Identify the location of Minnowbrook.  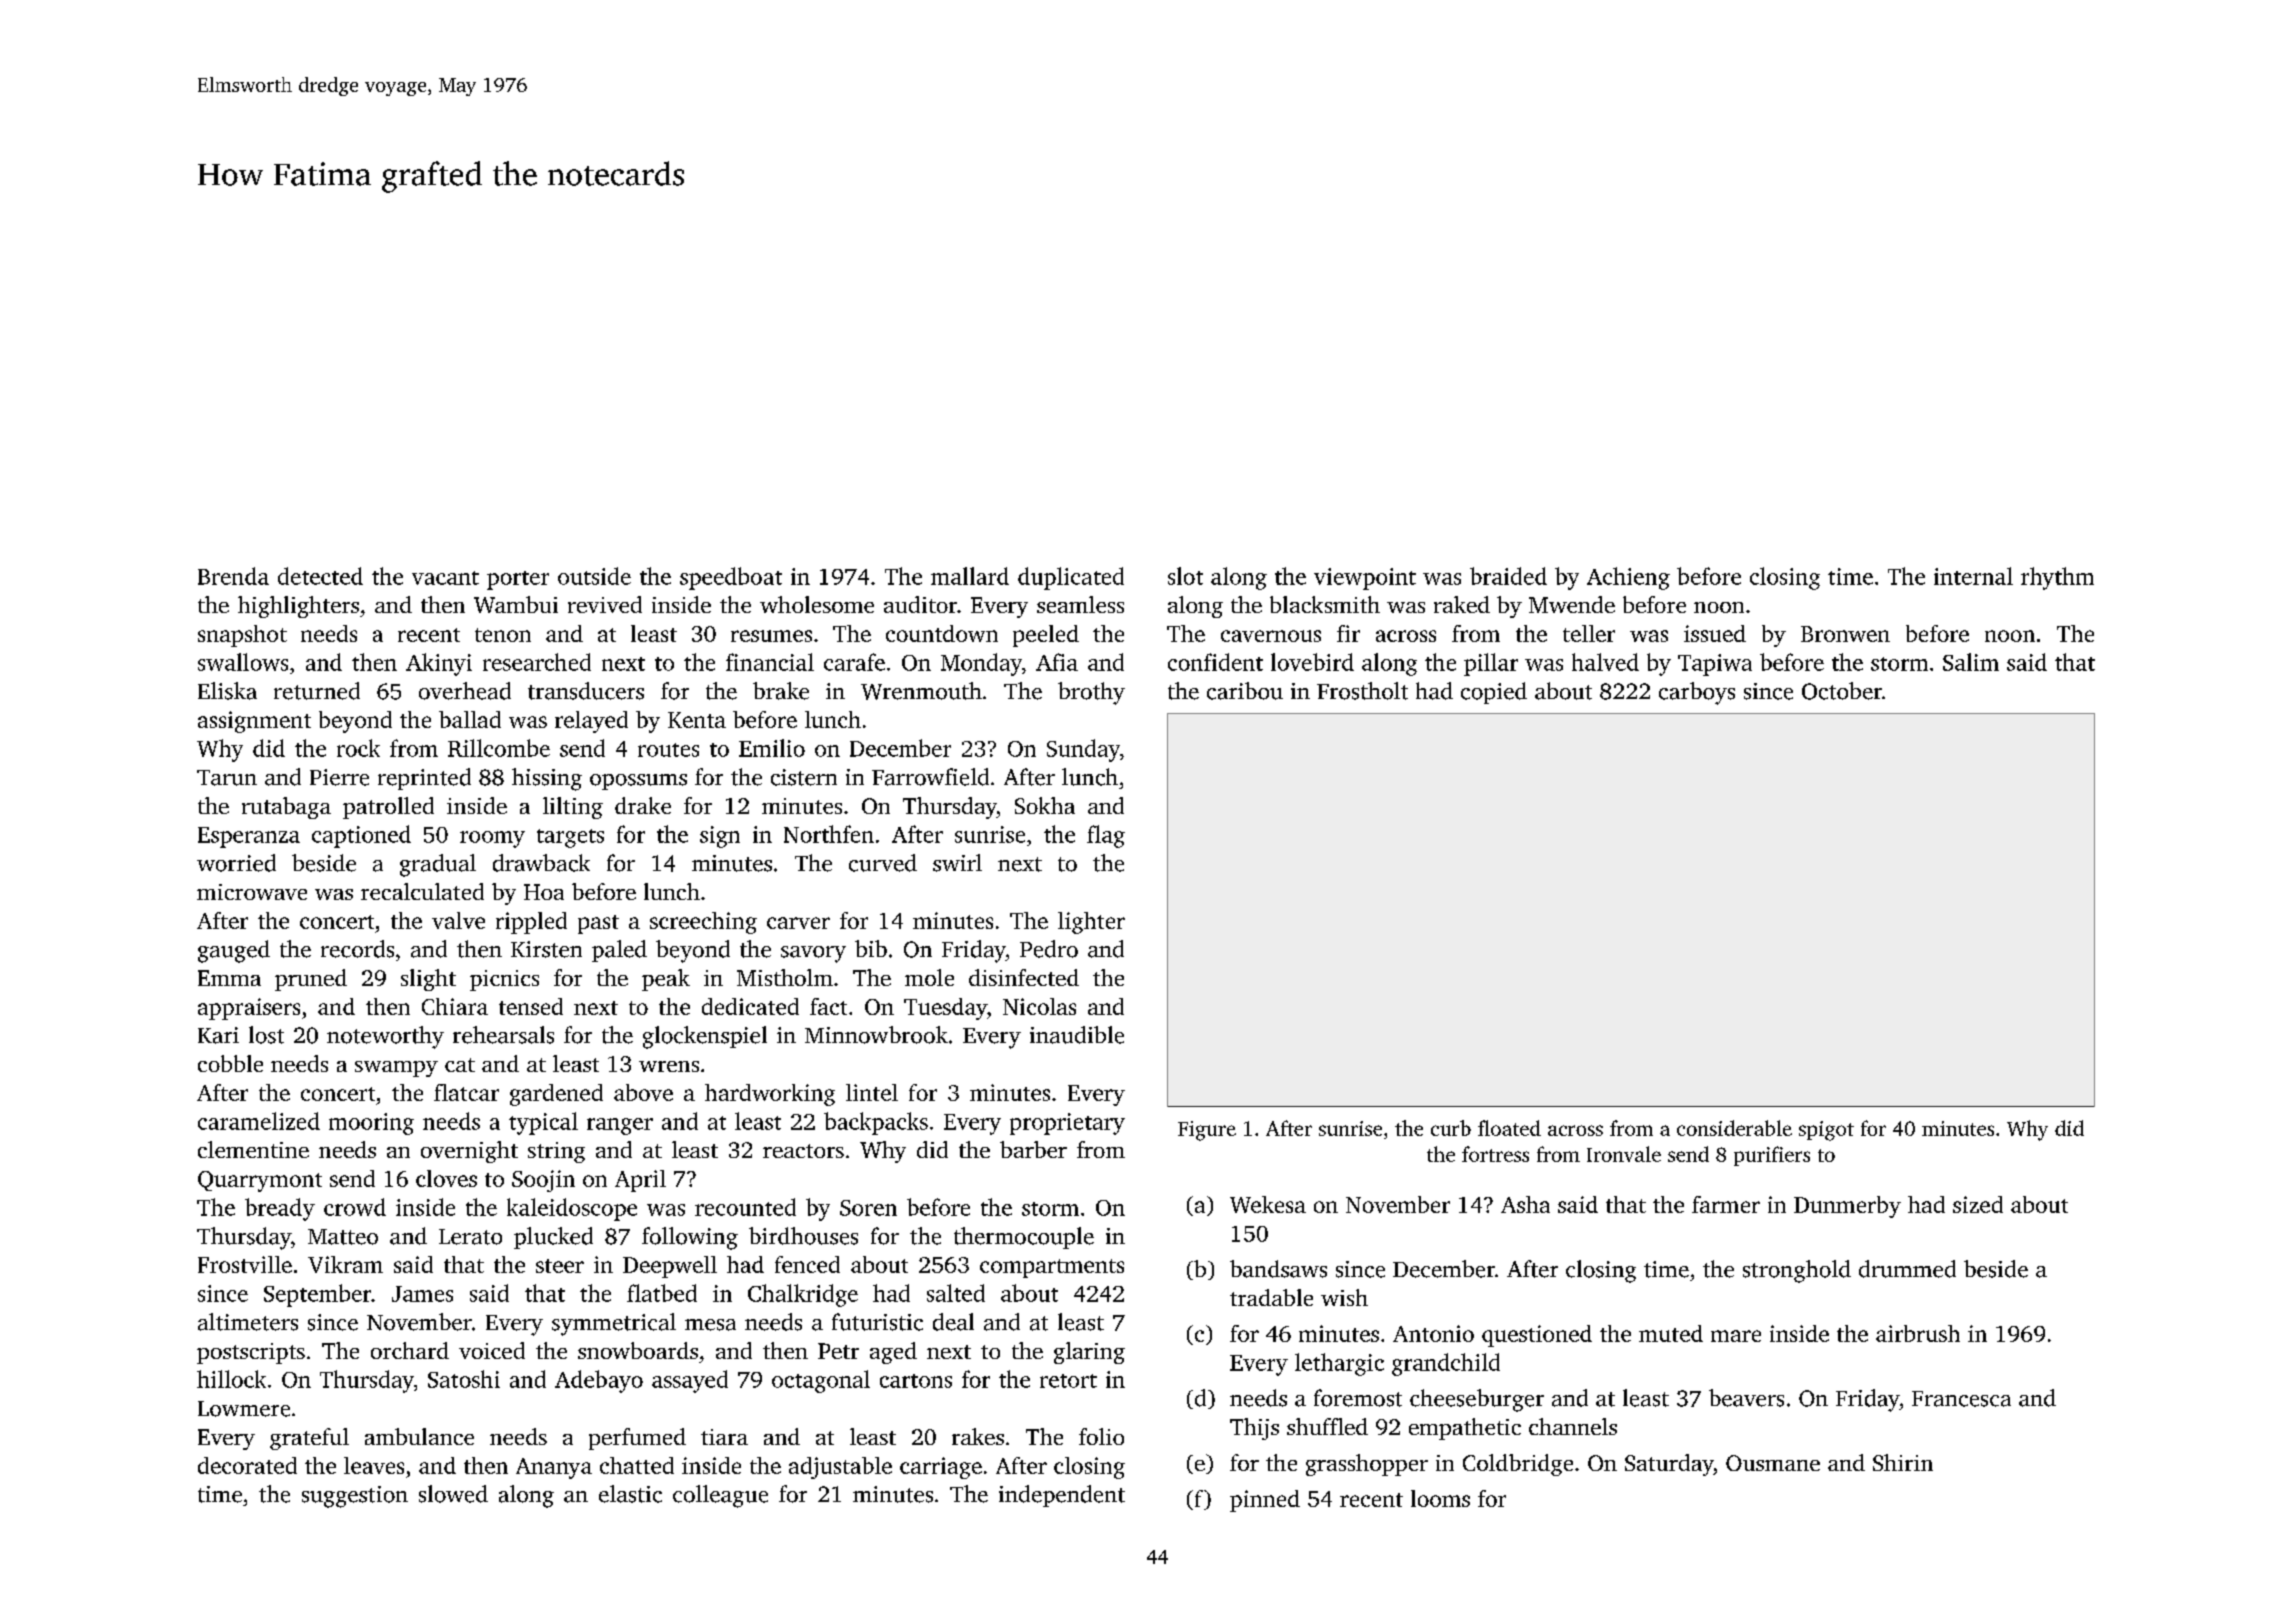
(876, 1035).
